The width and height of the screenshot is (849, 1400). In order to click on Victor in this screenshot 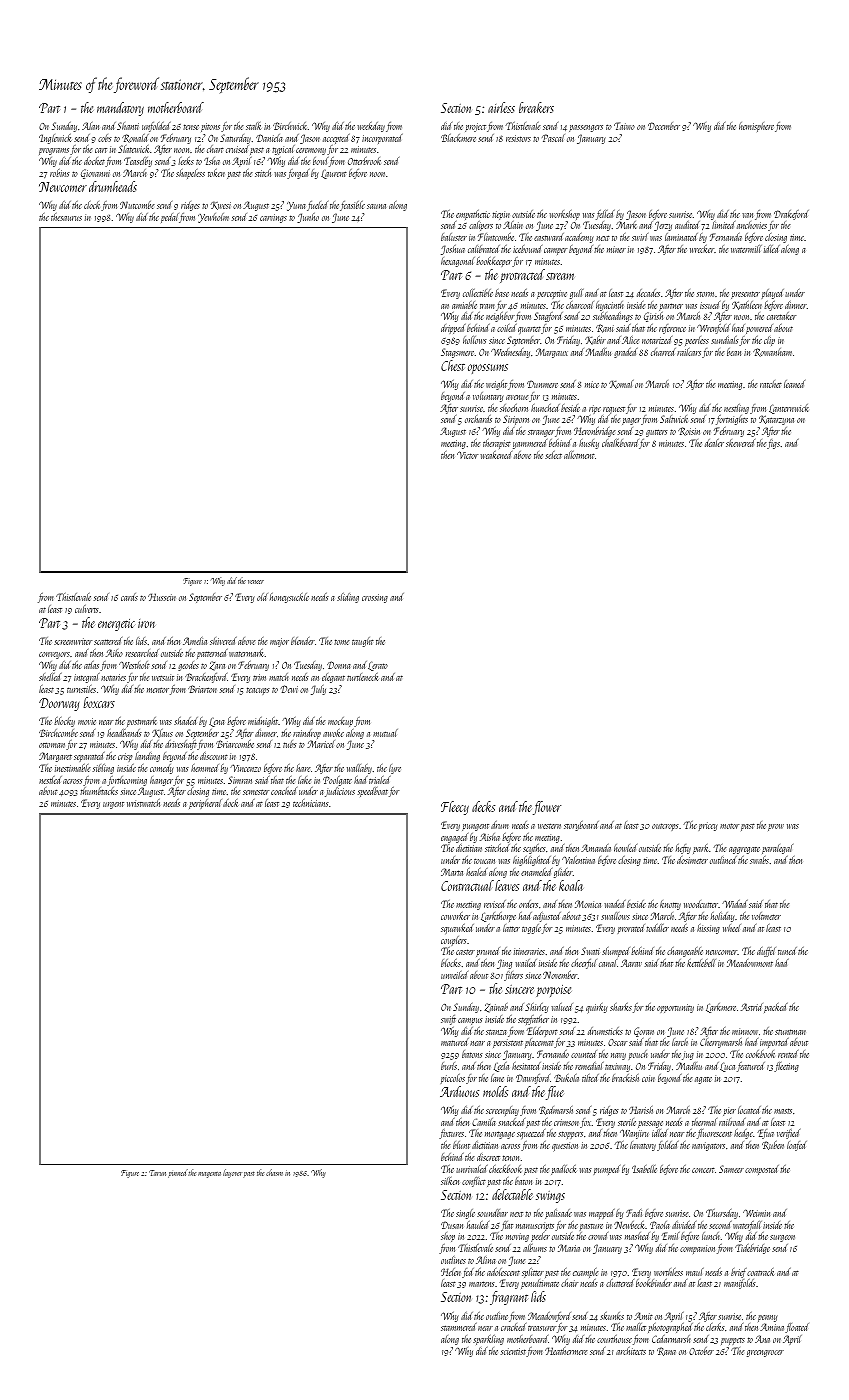, I will do `click(467, 455)`.
